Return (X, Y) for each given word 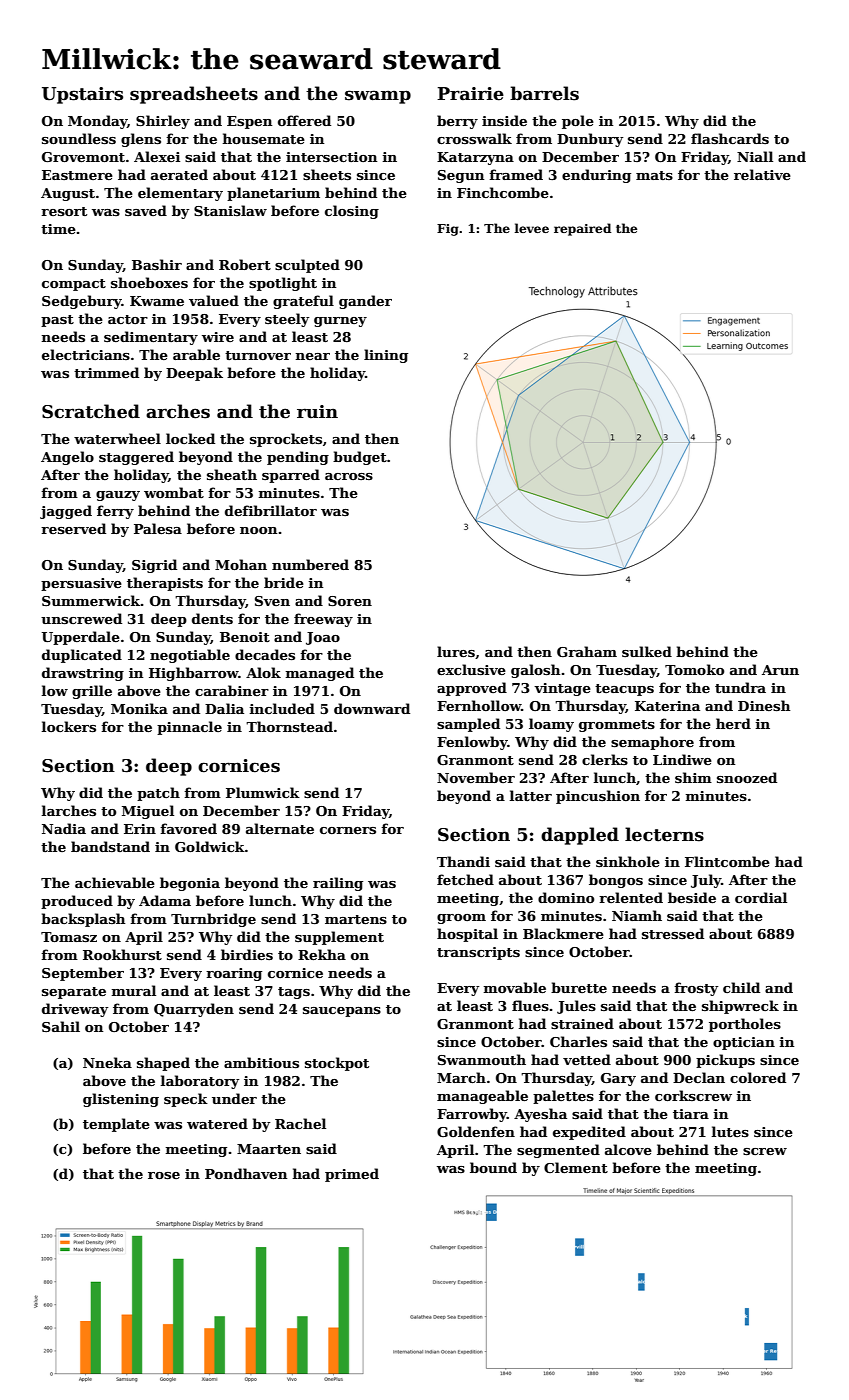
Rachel (300, 1123)
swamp (378, 97)
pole (578, 122)
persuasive (81, 584)
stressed (673, 933)
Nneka (107, 1062)
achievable (115, 882)
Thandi (463, 861)
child (741, 987)
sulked (647, 651)
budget (360, 458)
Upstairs (82, 95)
